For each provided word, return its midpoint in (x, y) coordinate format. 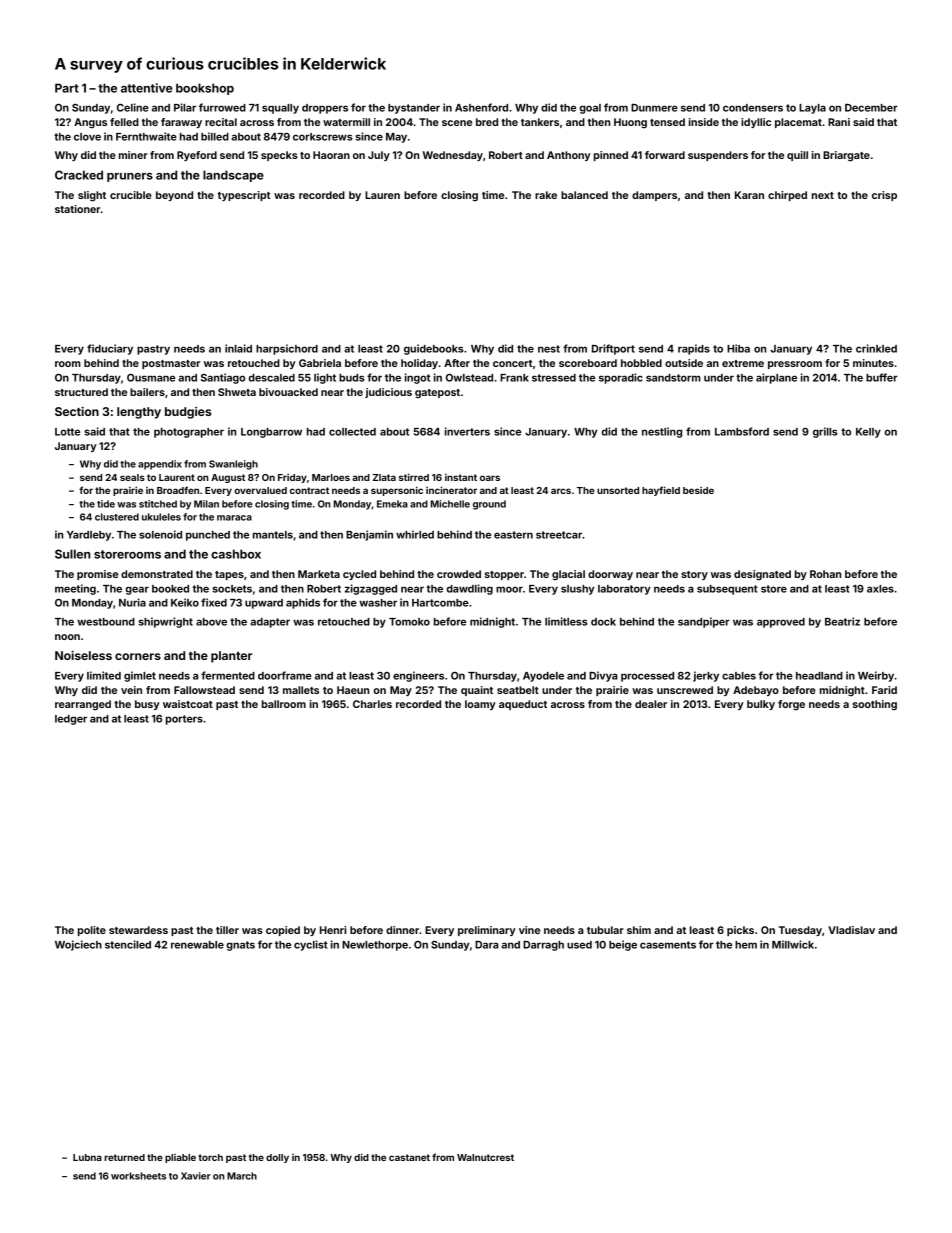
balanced (584, 195)
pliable (180, 1158)
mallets (301, 690)
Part (67, 88)
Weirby (876, 676)
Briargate (846, 156)
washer (378, 603)
